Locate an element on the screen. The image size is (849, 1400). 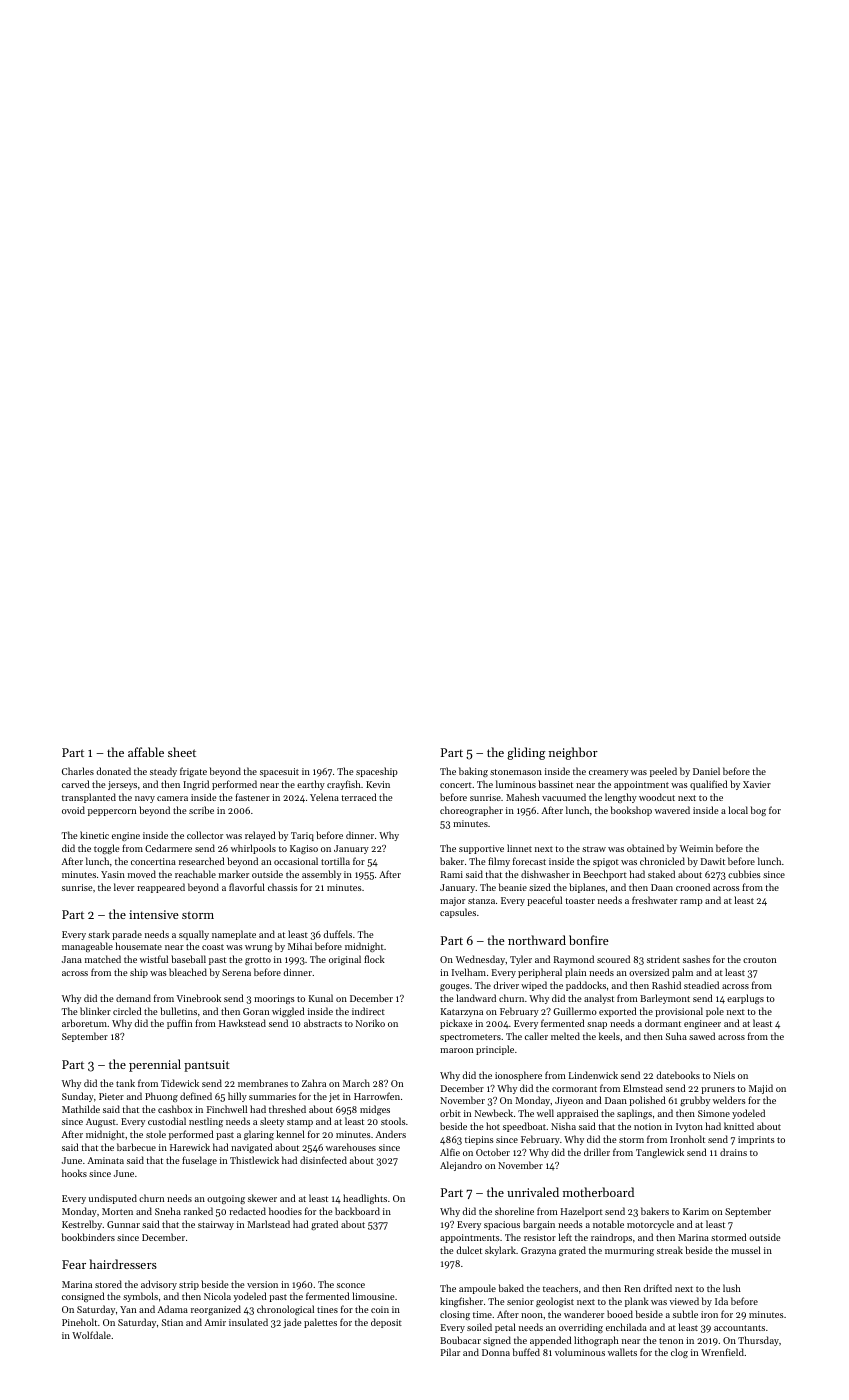
peppercorn is located at coordinates (112, 812).
